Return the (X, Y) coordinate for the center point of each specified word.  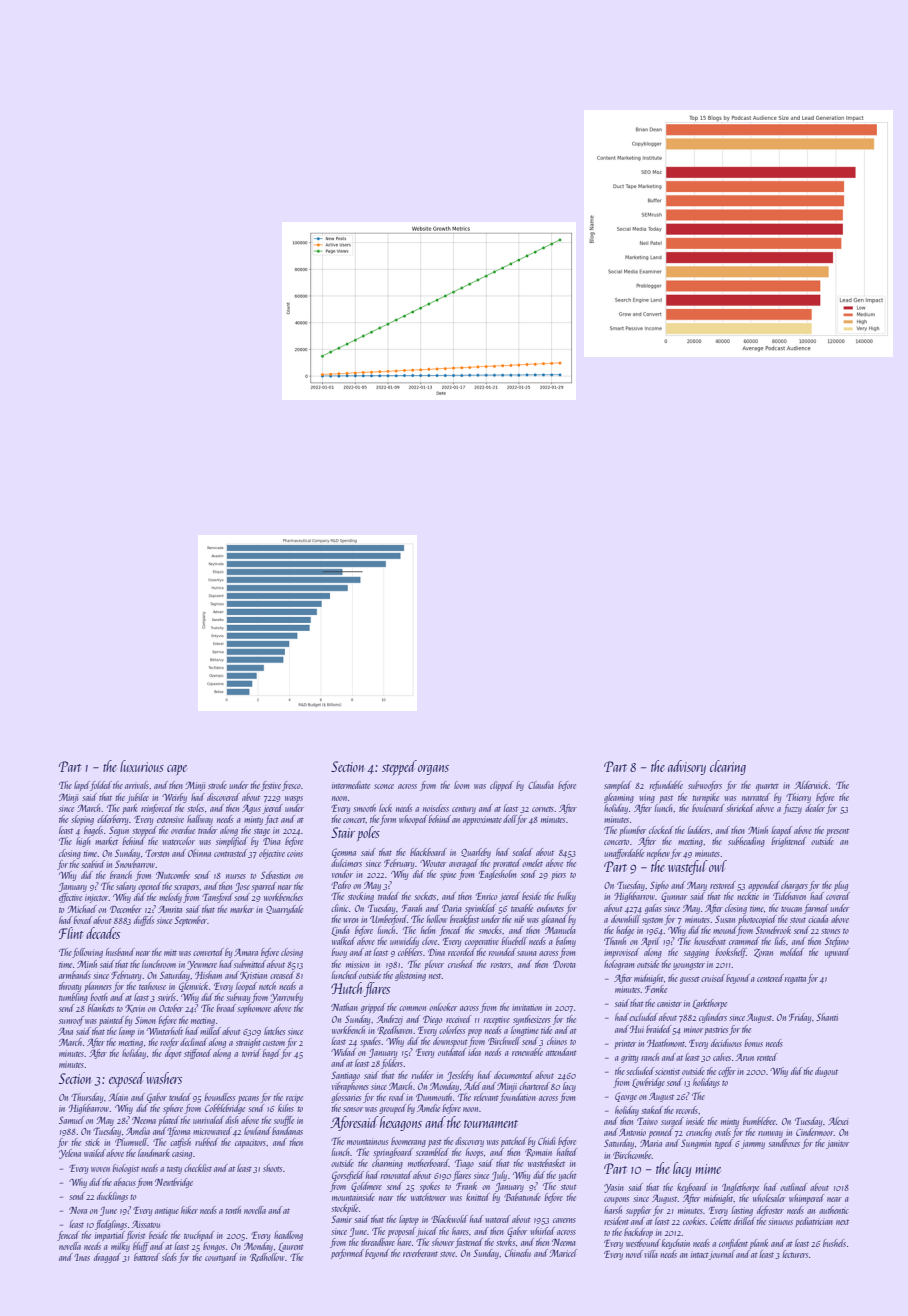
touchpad (199, 1236)
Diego (432, 1020)
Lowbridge (648, 1083)
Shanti (827, 1017)
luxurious (142, 766)
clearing (728, 767)
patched (514, 1142)
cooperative (482, 942)
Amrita (170, 909)
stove (448, 1254)
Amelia (138, 1131)
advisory (687, 767)
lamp (127, 1032)
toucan (791, 909)
